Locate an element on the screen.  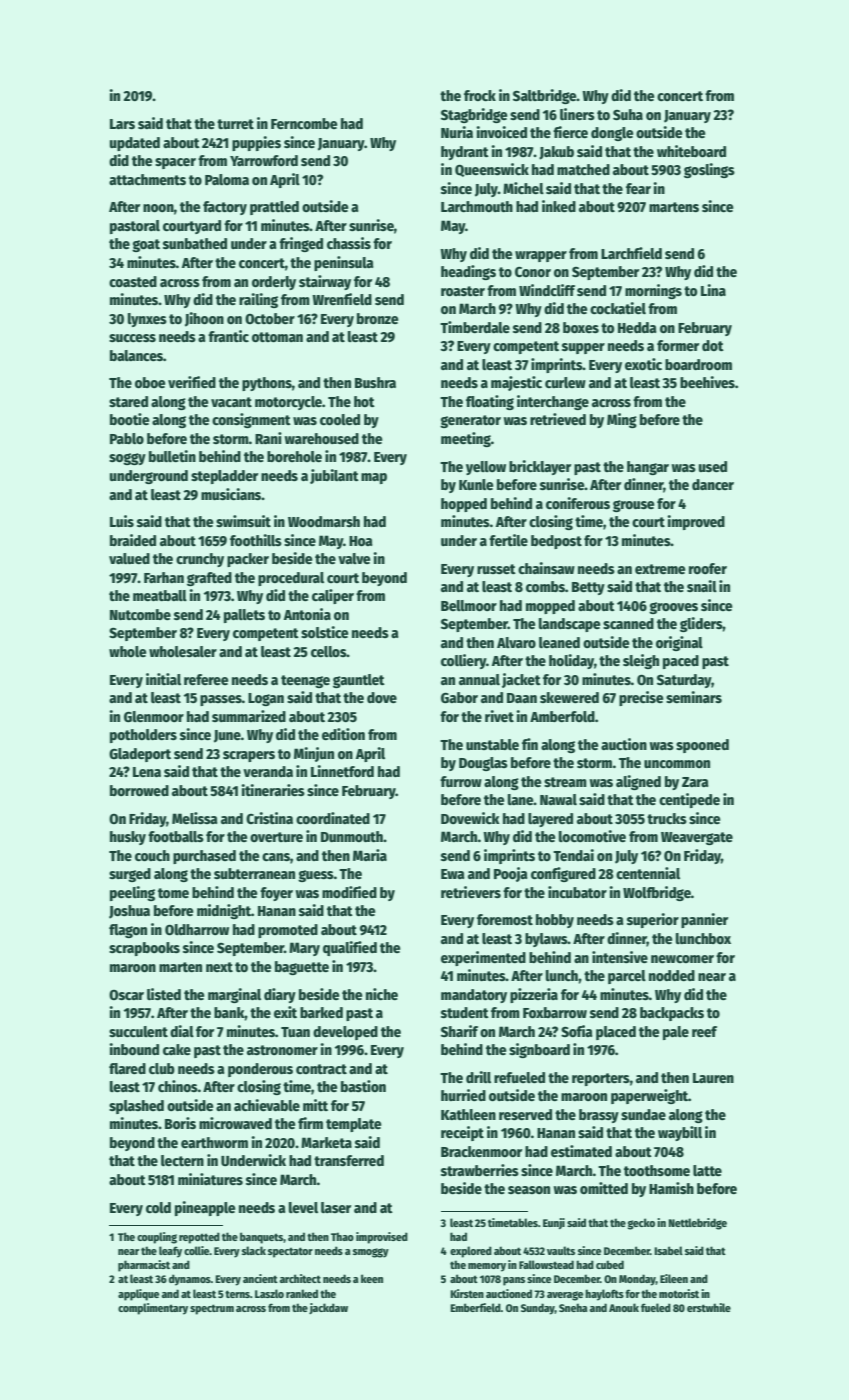
Suha is located at coordinates (628, 114).
